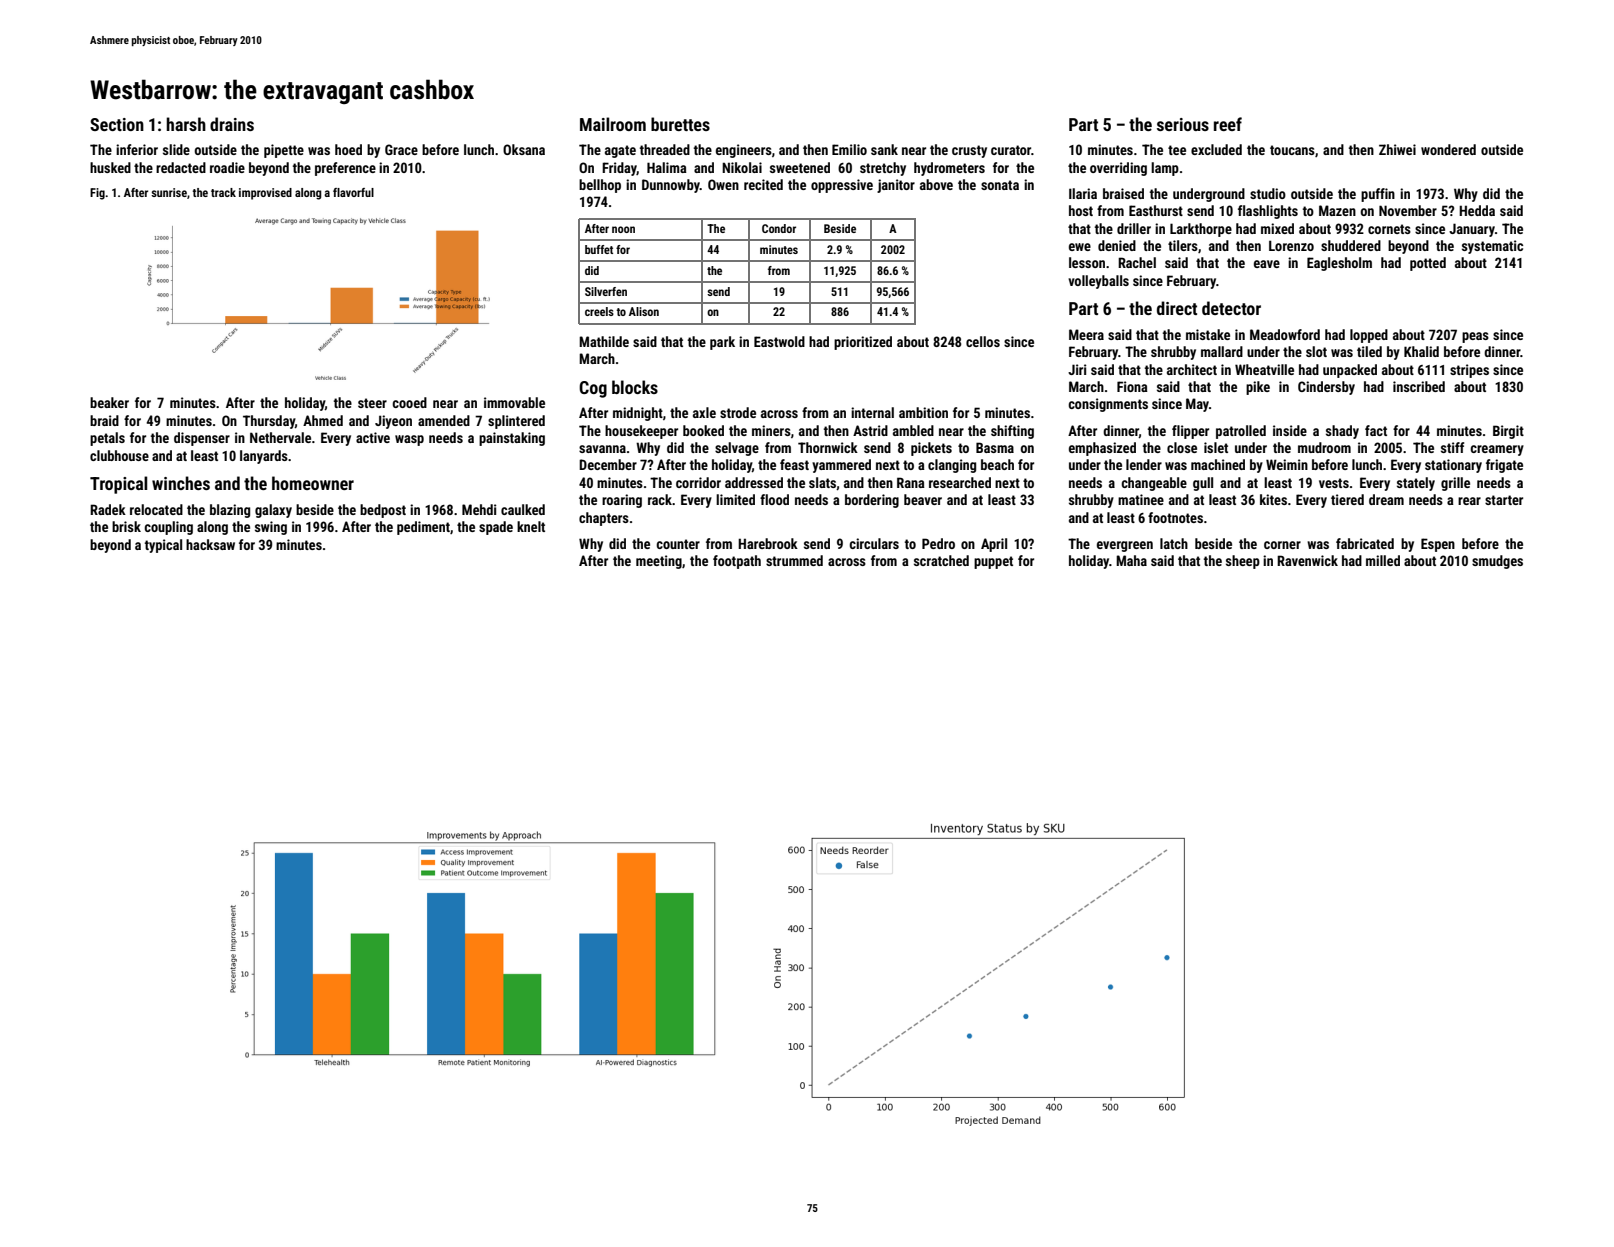 Image resolution: width=1614 pixels, height=1247 pixels. What do you see at coordinates (169, 192) in the image?
I see `sunrise` at bounding box center [169, 192].
